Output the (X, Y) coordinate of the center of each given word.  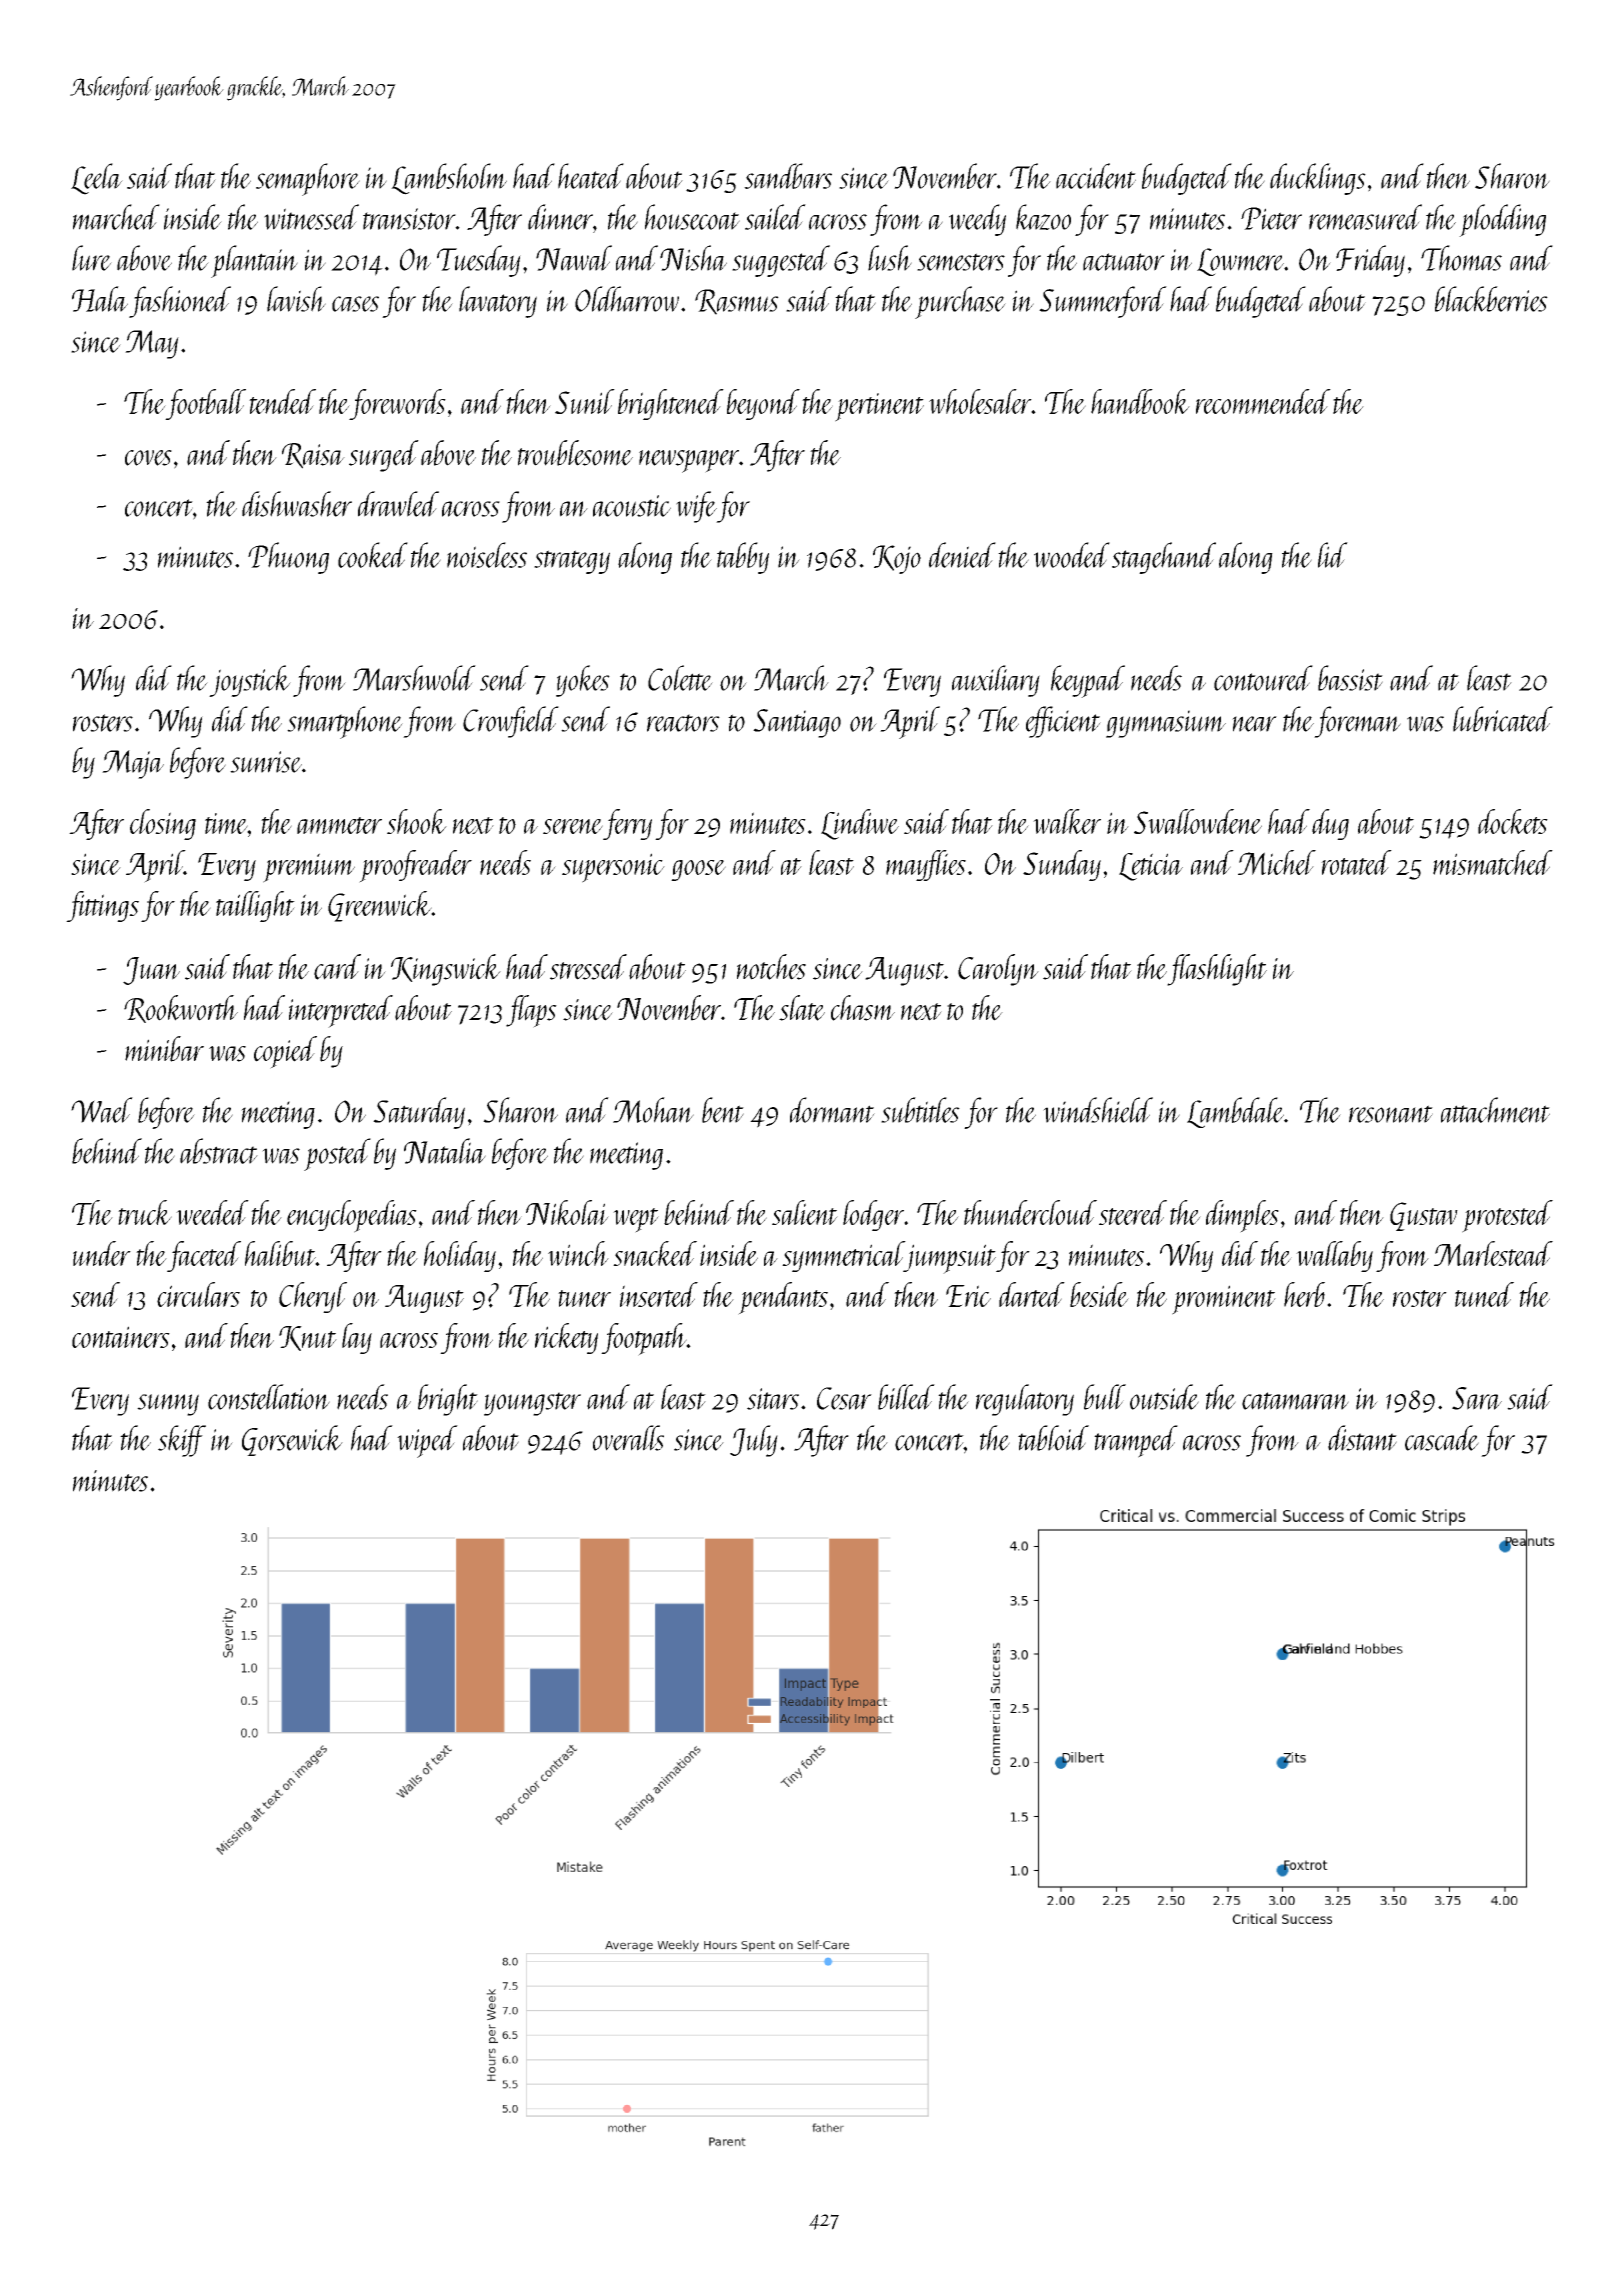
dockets (1513, 821)
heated (591, 176)
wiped (427, 1441)
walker (1067, 821)
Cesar (844, 1398)
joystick (250, 681)
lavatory (498, 302)
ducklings (1318, 179)
